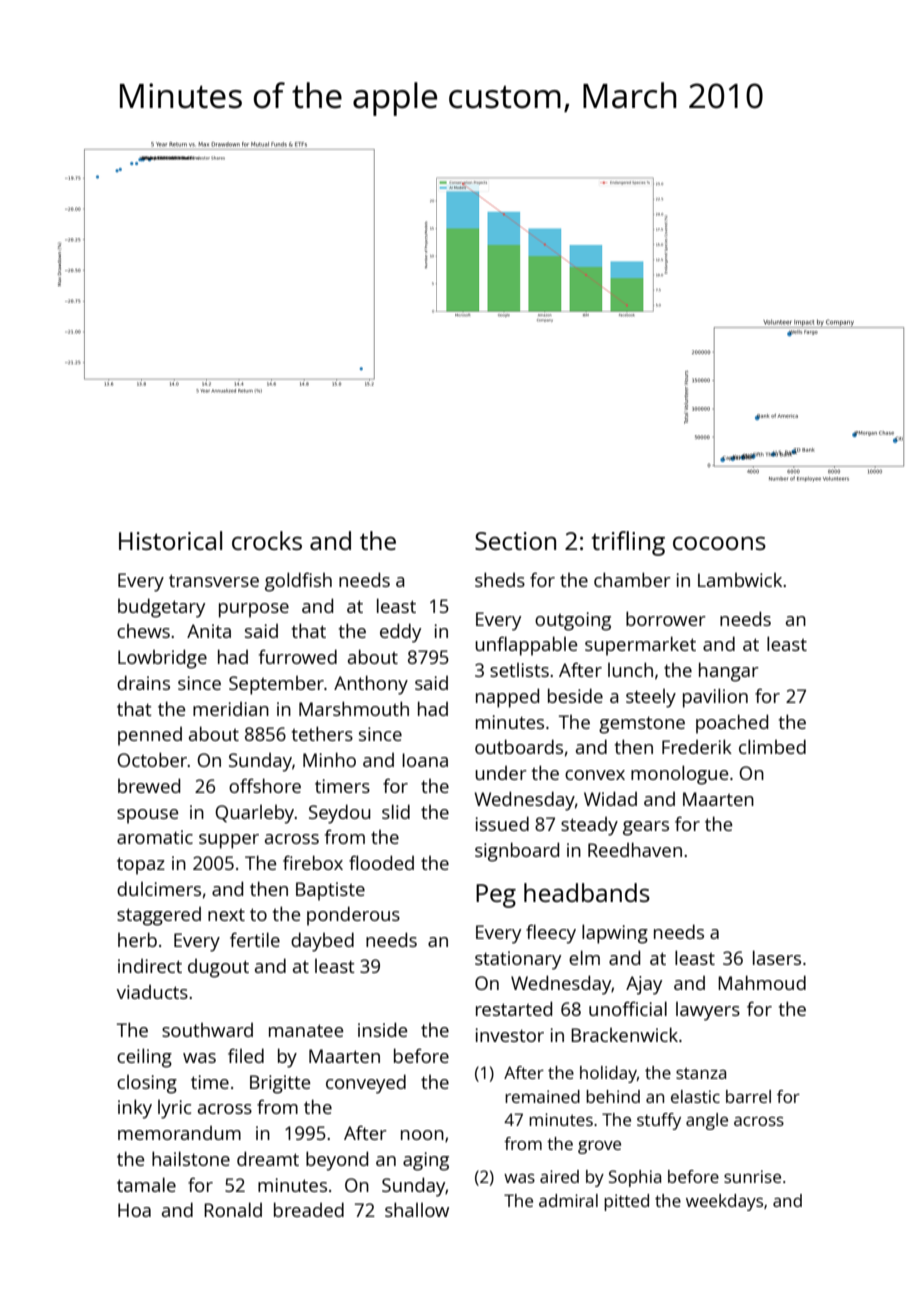 This screenshot has width=924, height=1308. I want to click on Historical, so click(170, 540).
